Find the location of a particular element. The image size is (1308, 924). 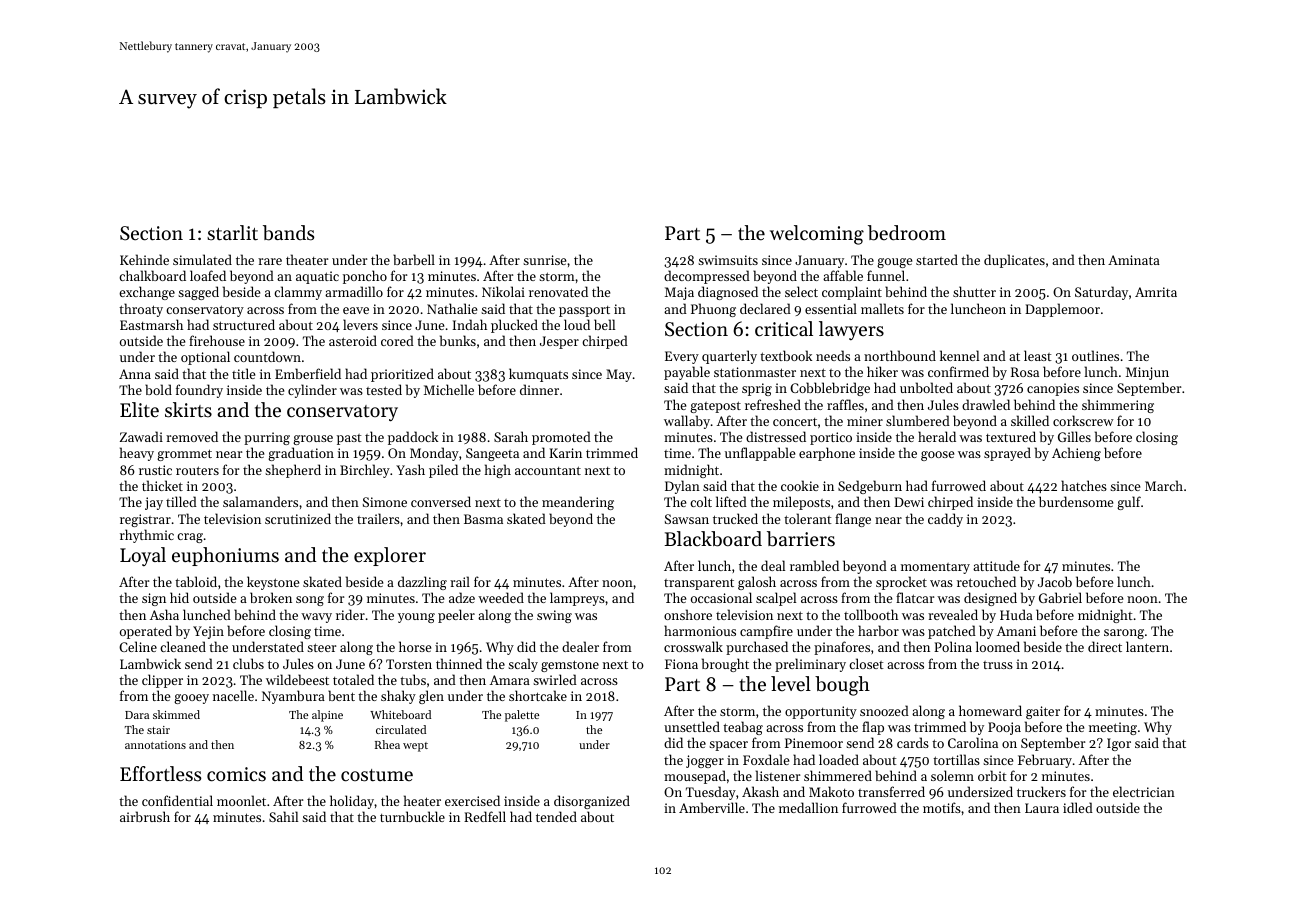

registrar is located at coordinates (145, 520).
